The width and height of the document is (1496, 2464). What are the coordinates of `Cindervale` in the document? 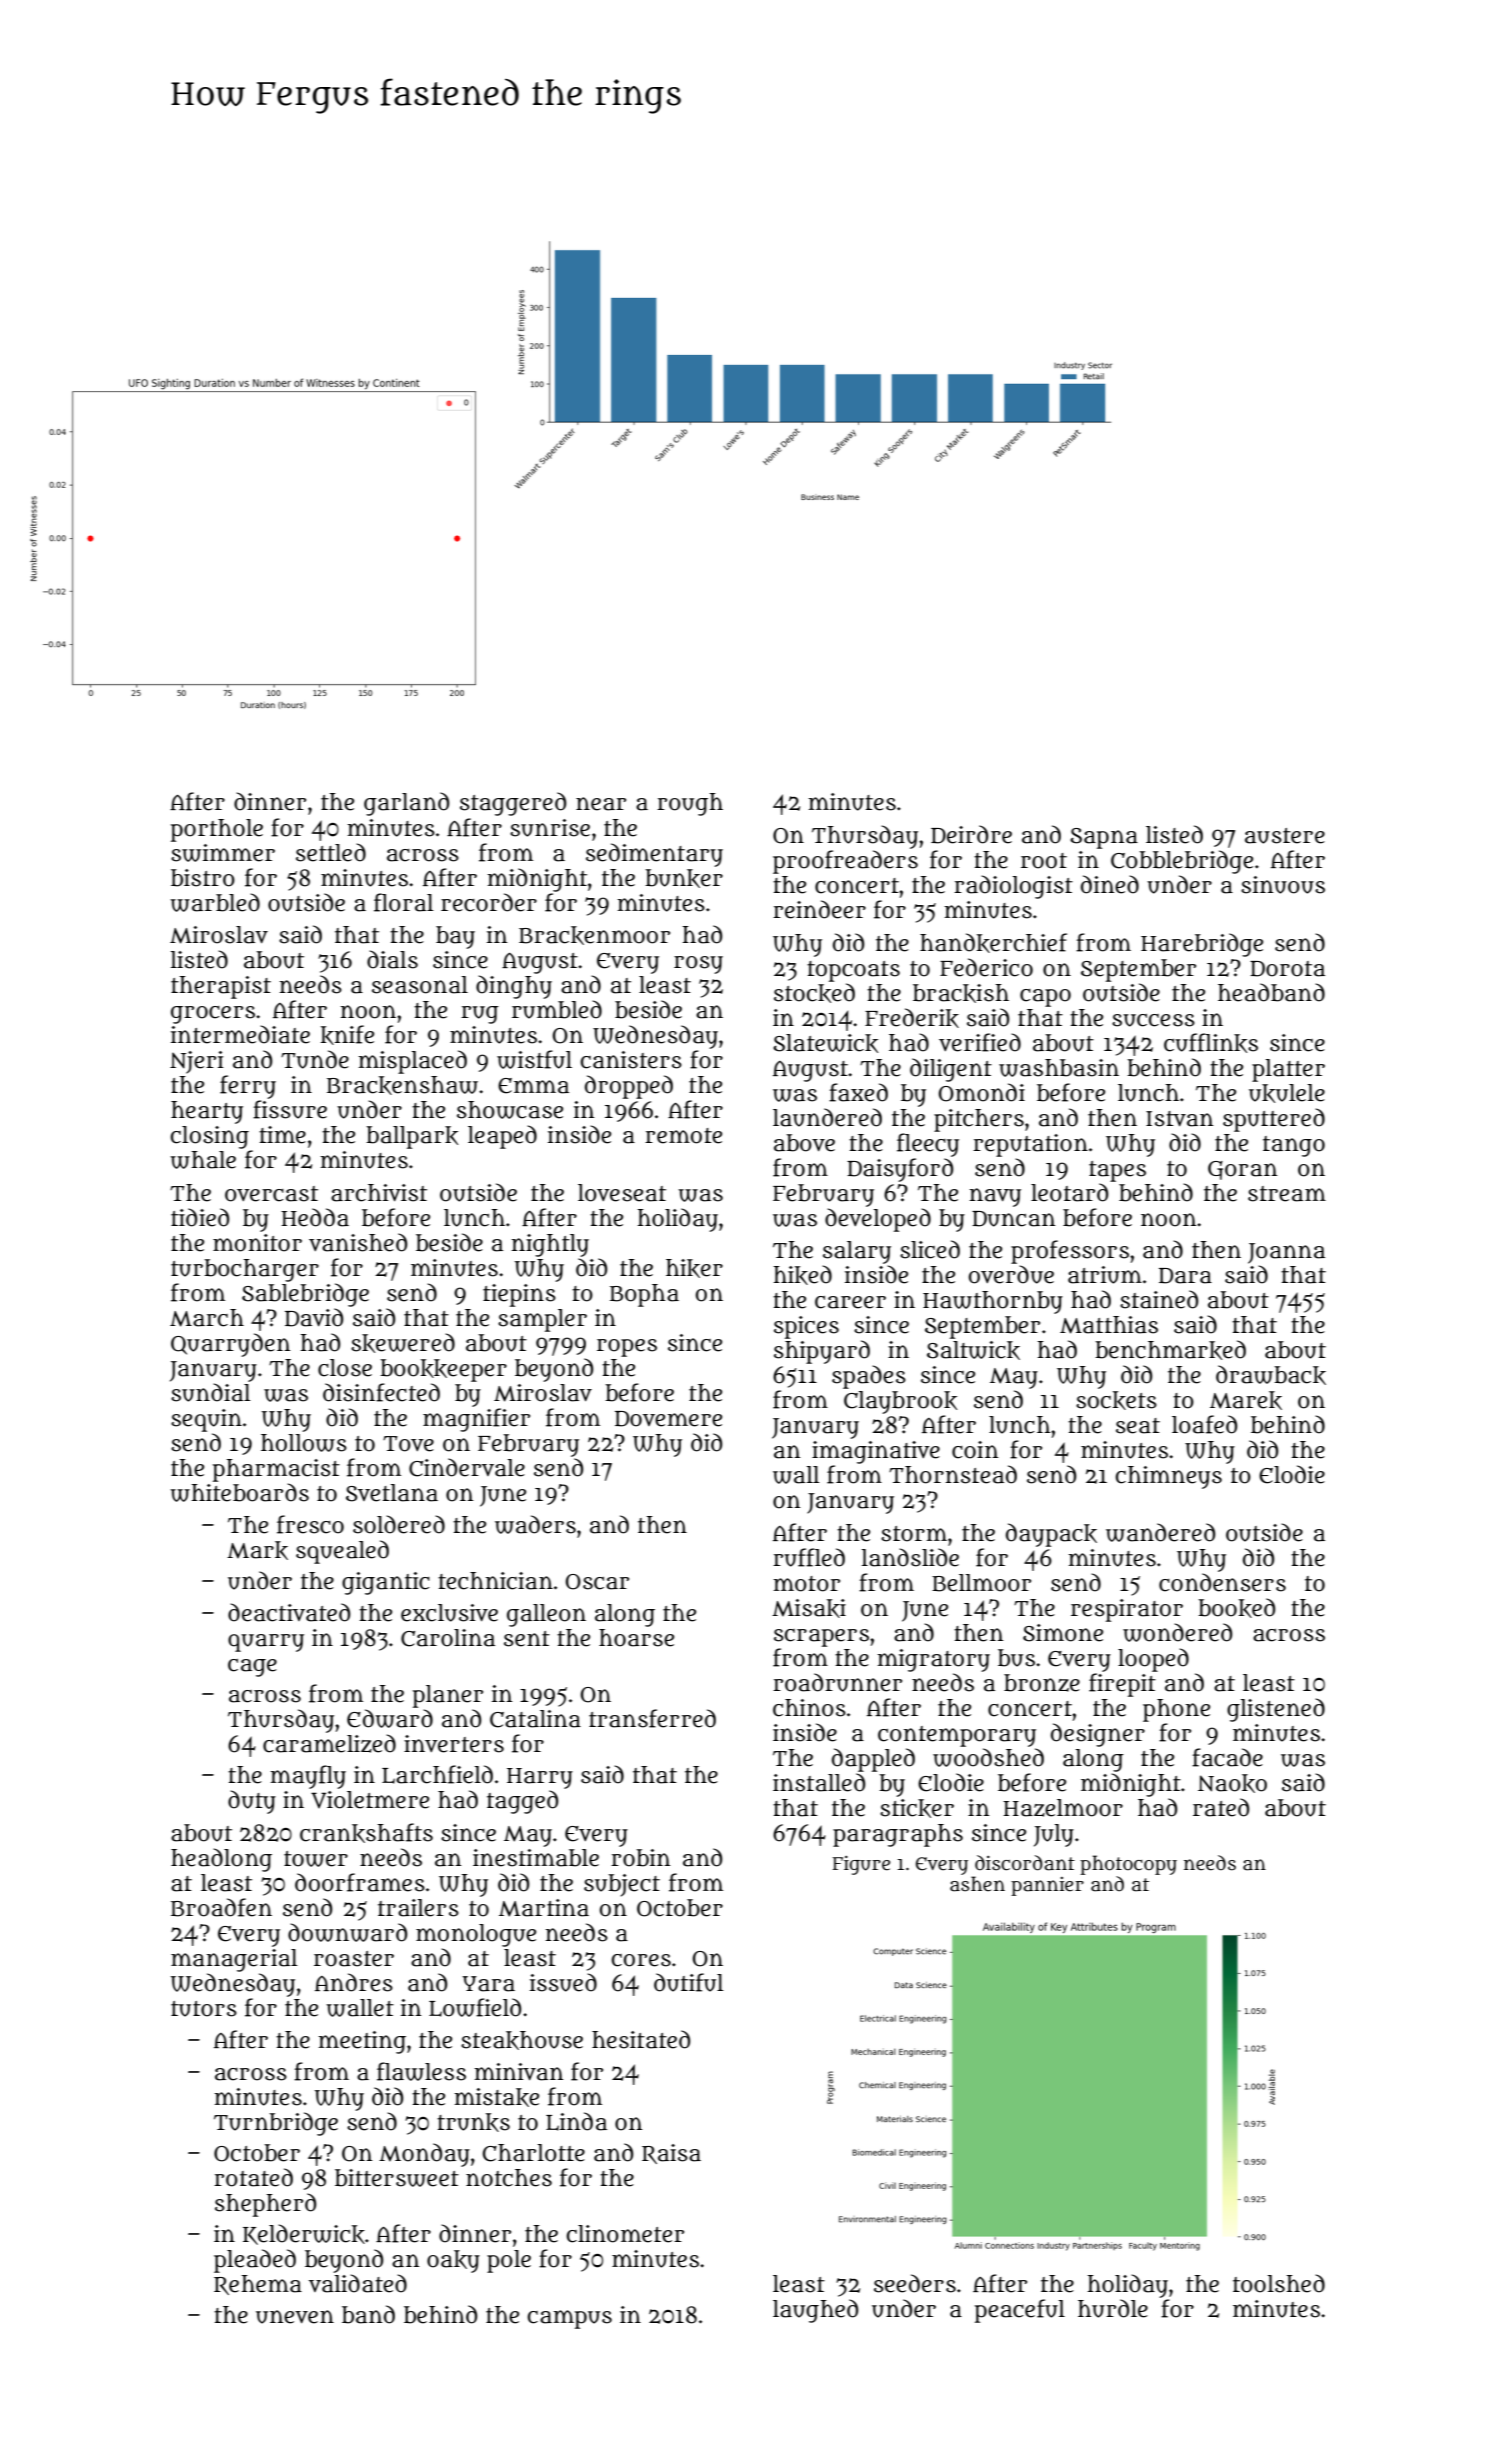 It's located at (467, 1467).
